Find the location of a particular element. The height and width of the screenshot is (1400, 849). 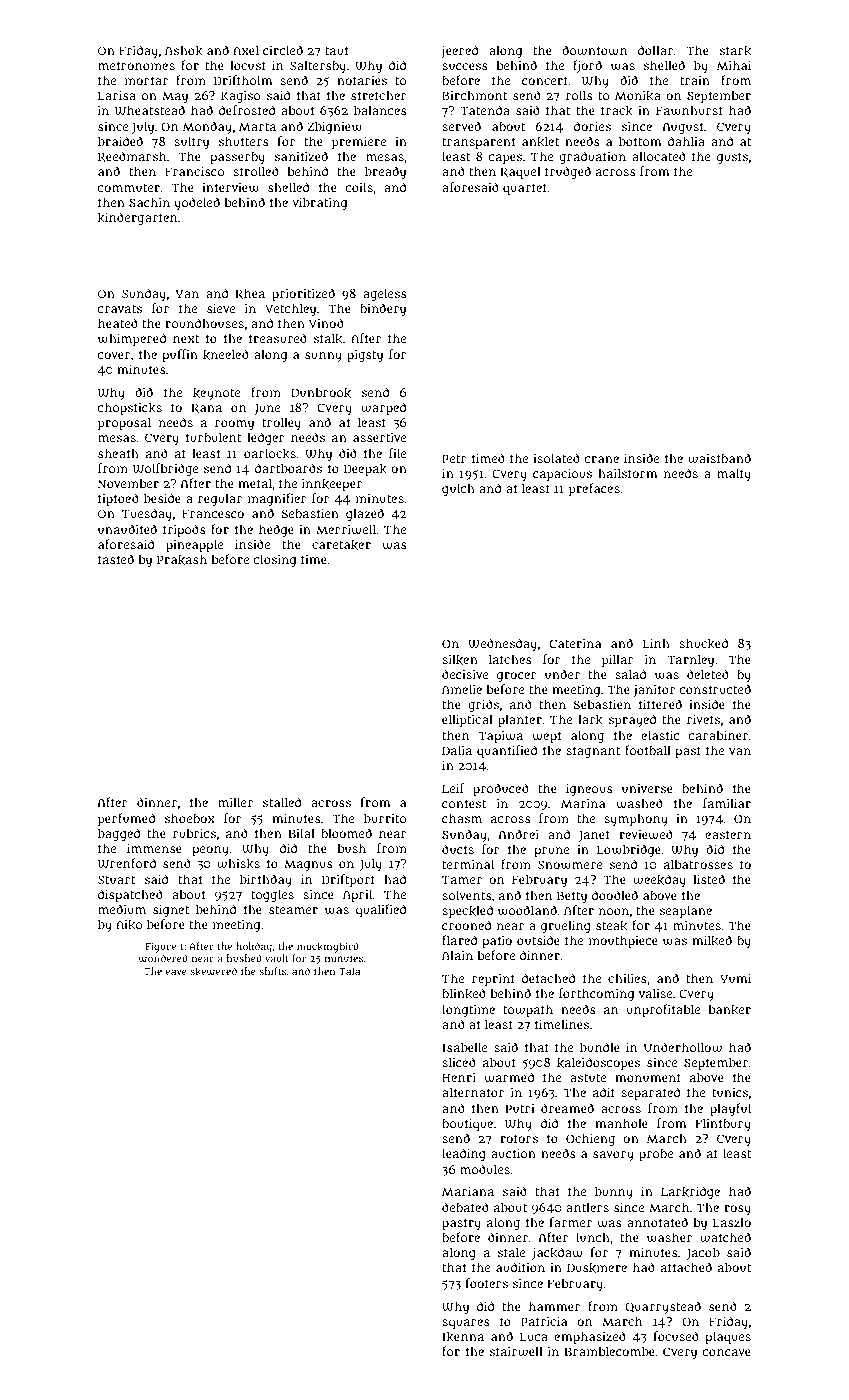

squares is located at coordinates (466, 1324).
